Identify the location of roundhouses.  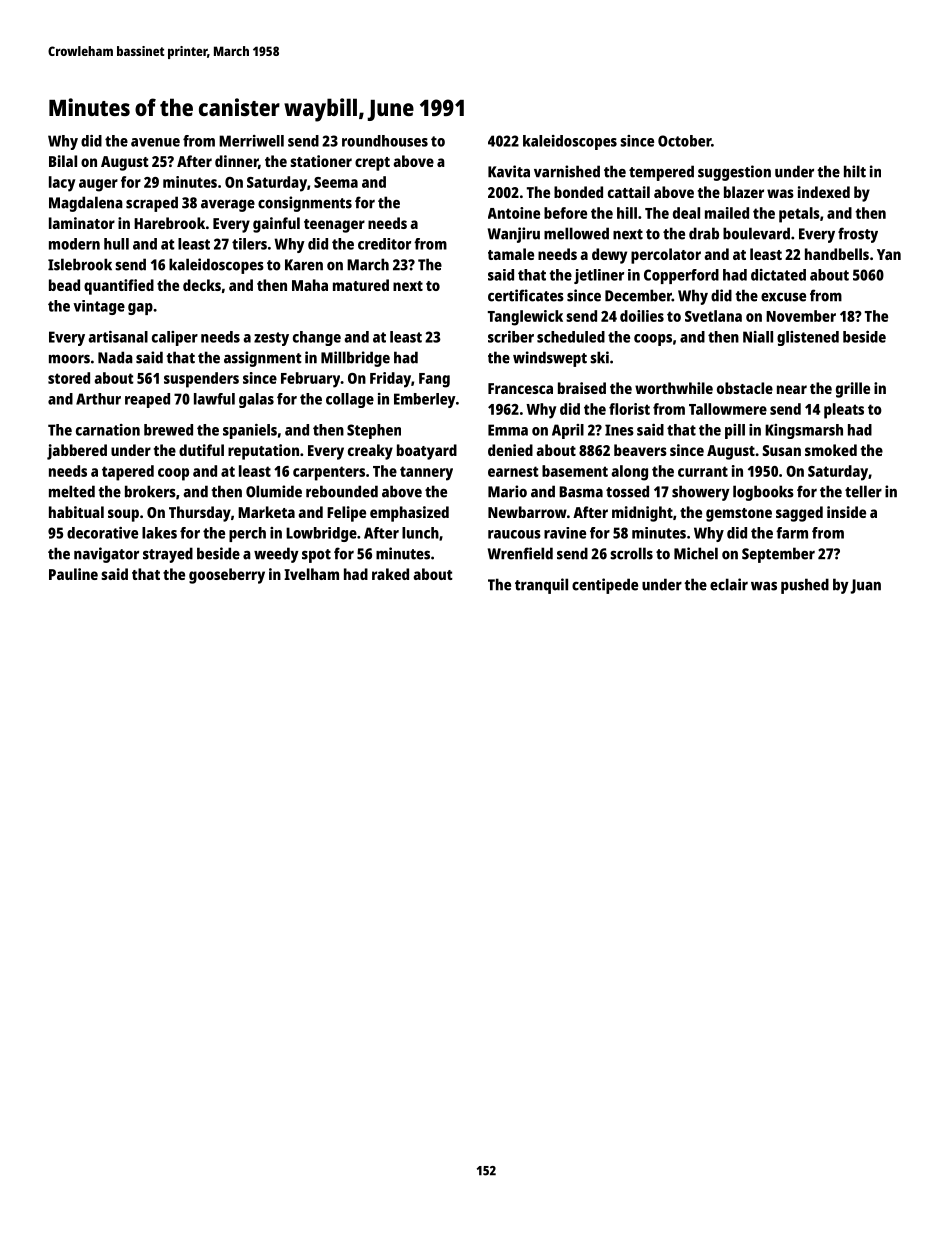
(385, 141).
